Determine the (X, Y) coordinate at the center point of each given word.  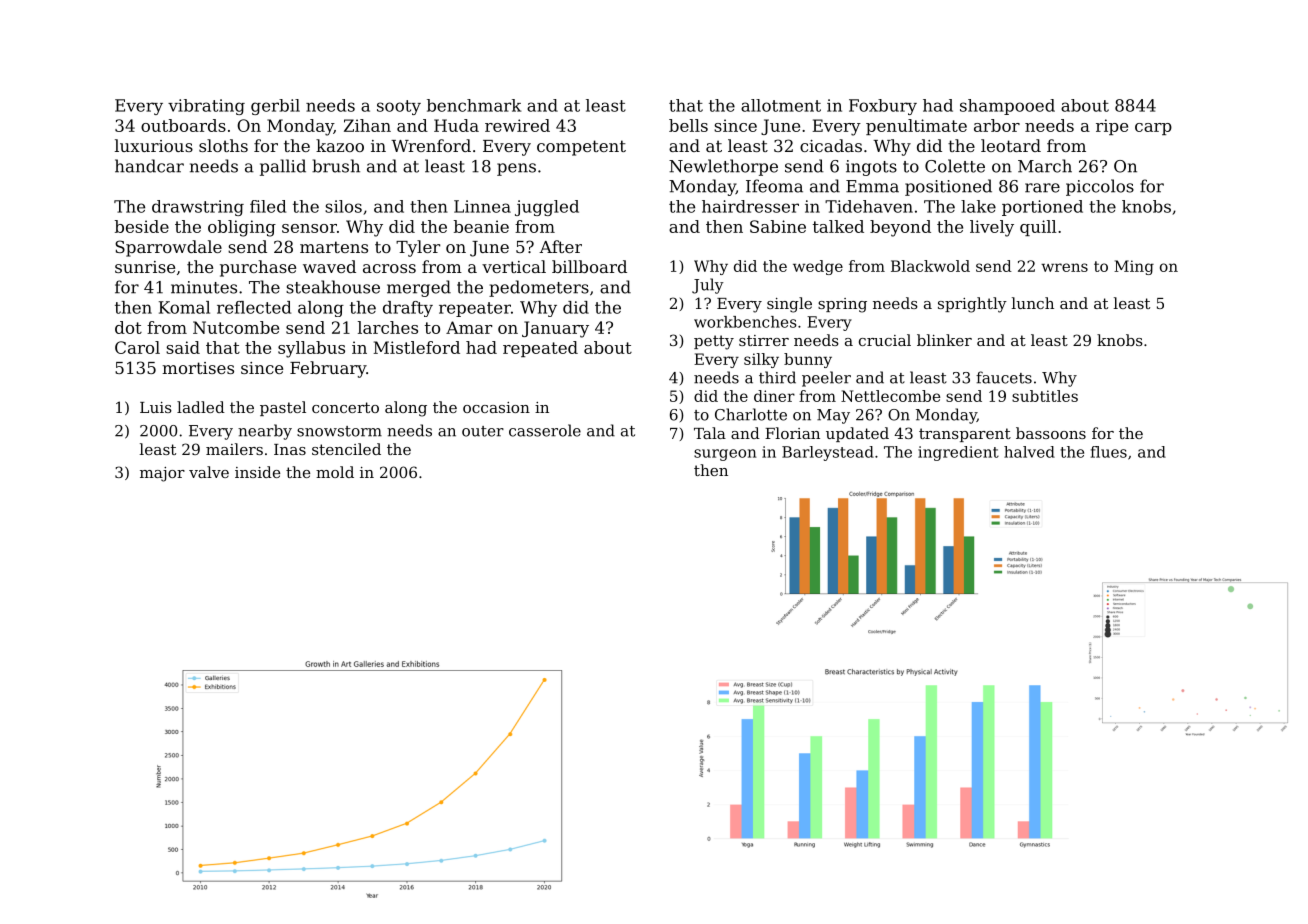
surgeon (725, 455)
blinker (944, 340)
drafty (408, 309)
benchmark (474, 105)
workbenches (745, 322)
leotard (1011, 145)
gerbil (275, 107)
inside (257, 472)
